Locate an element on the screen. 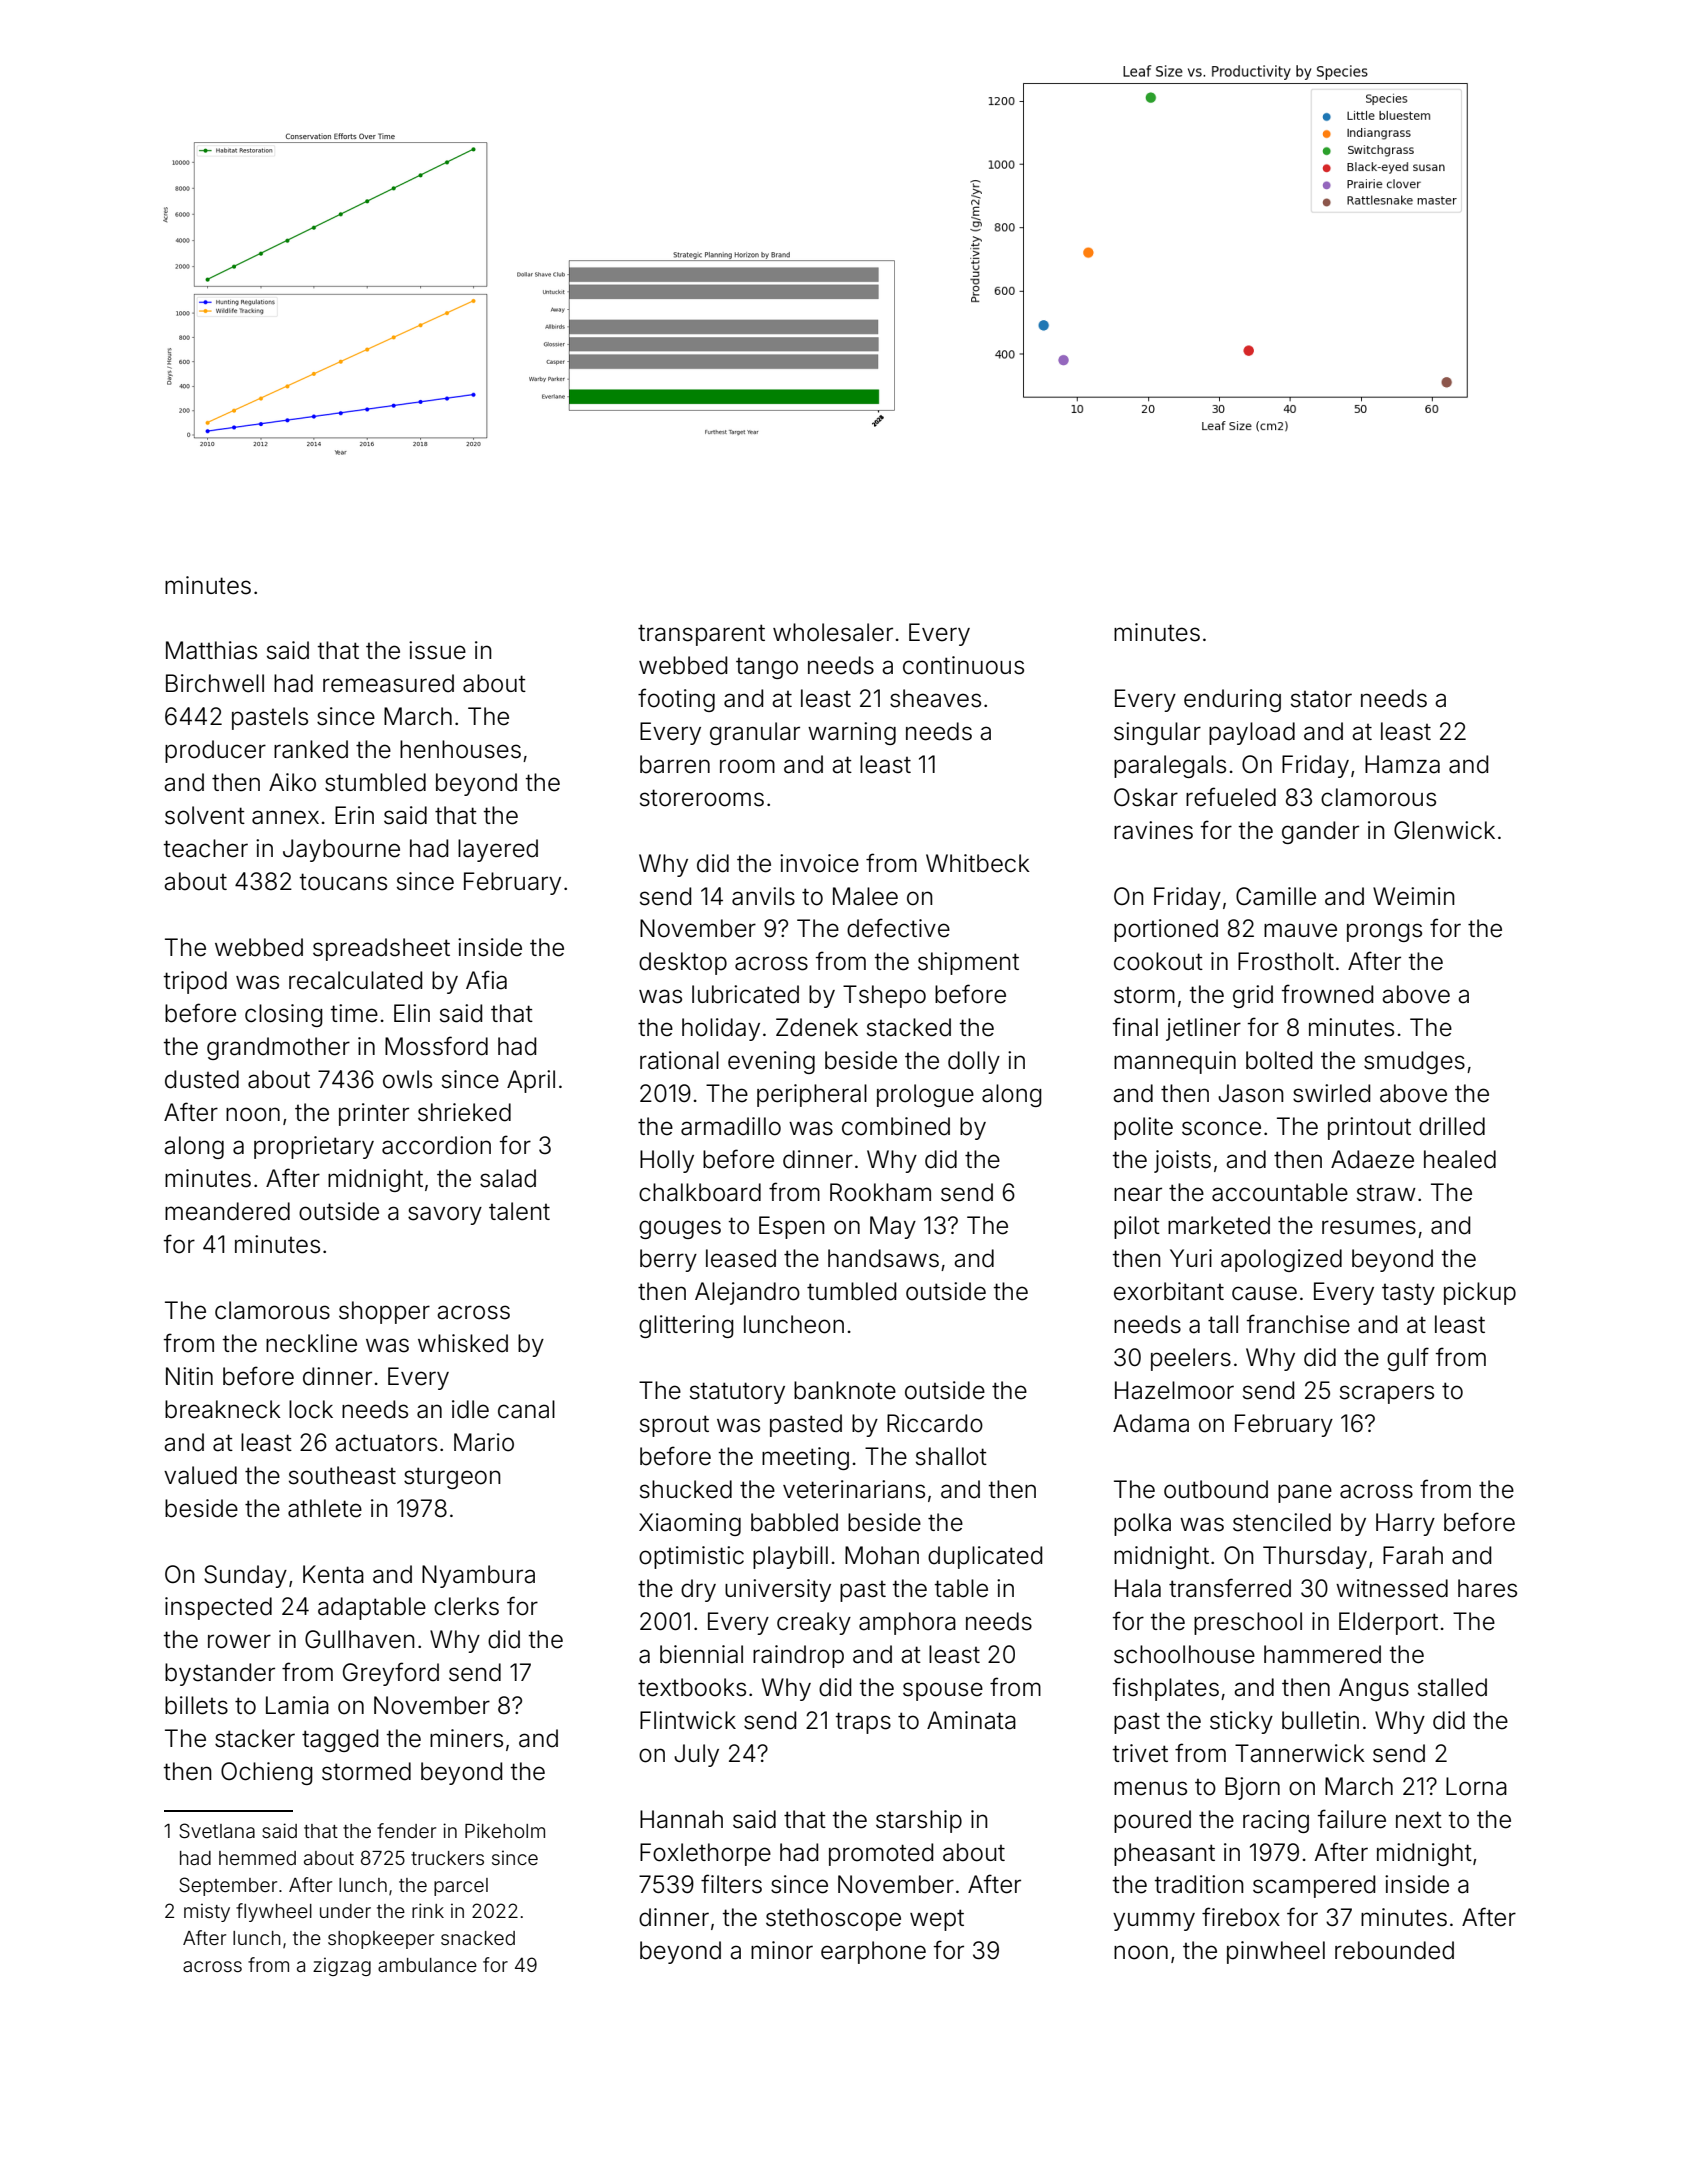 This screenshot has height=2178, width=1683. footing is located at coordinates (676, 700).
